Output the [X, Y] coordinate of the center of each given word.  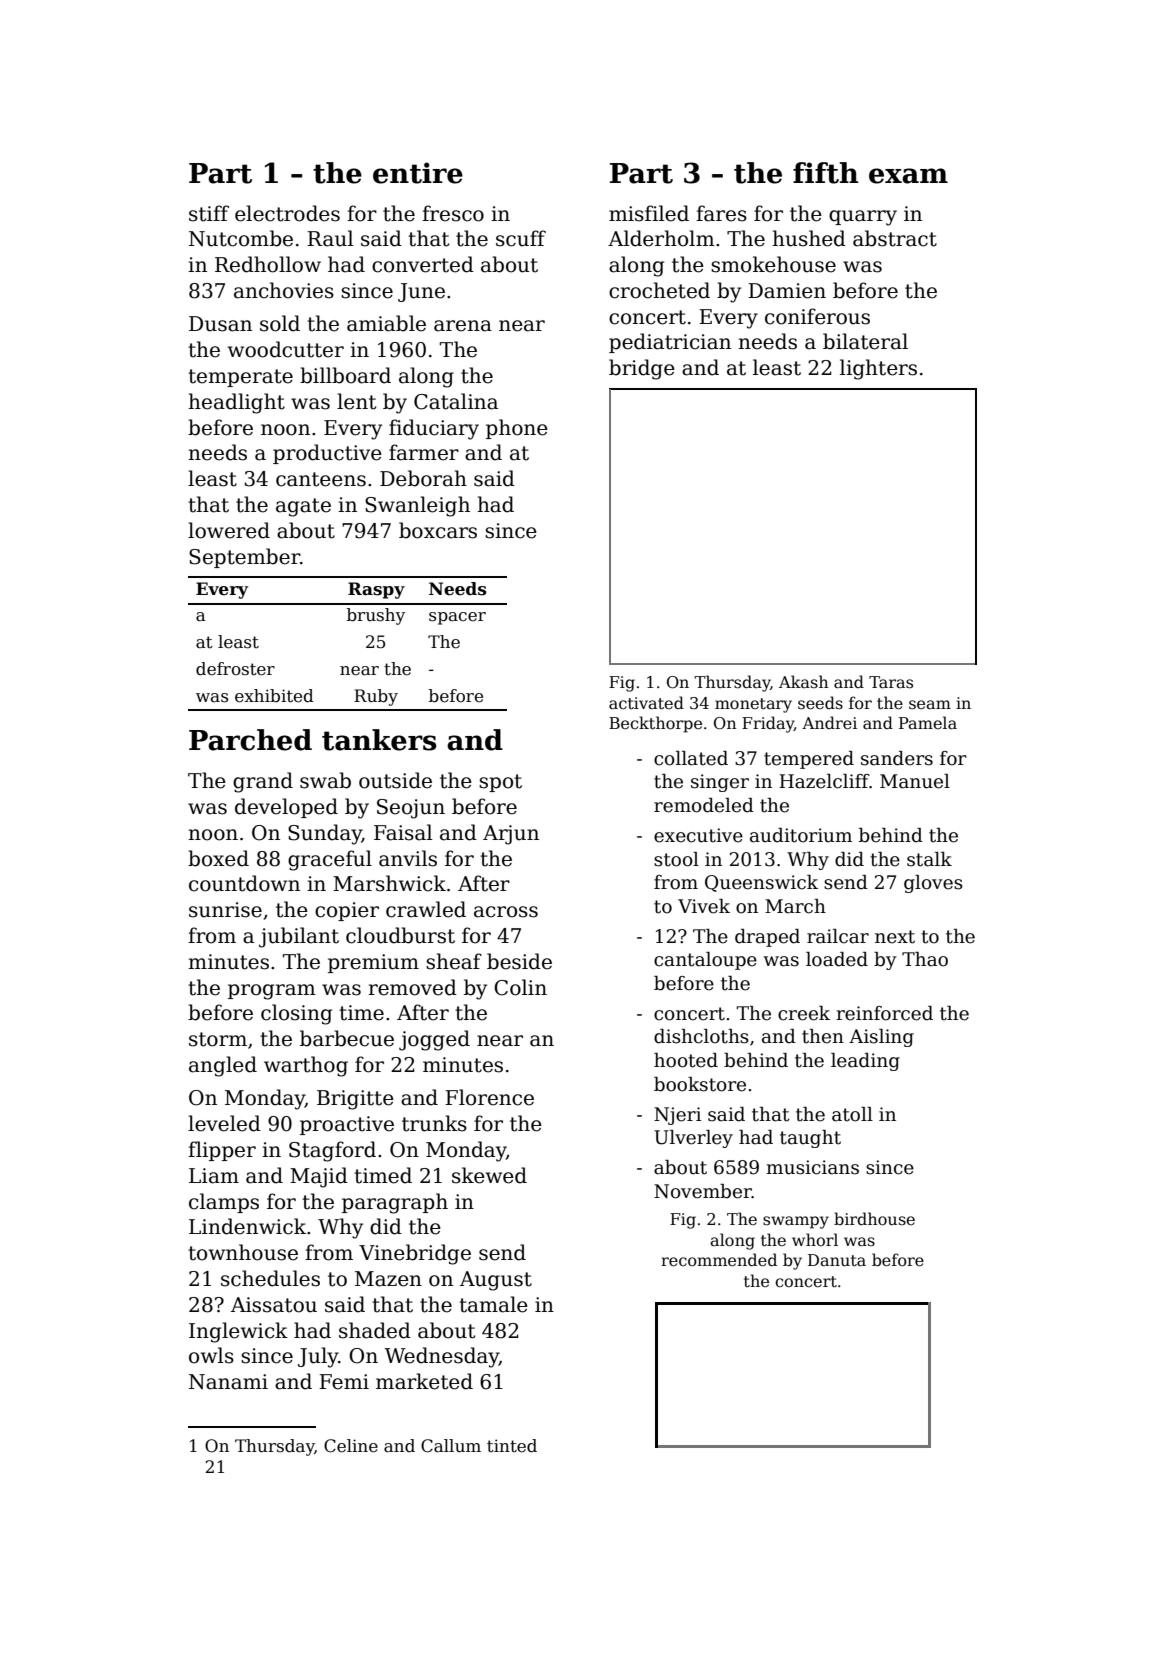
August [496, 1281]
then [823, 1036]
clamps [224, 1203]
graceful [330, 860]
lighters [878, 369]
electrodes [287, 213]
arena [463, 326]
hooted [686, 1060]
